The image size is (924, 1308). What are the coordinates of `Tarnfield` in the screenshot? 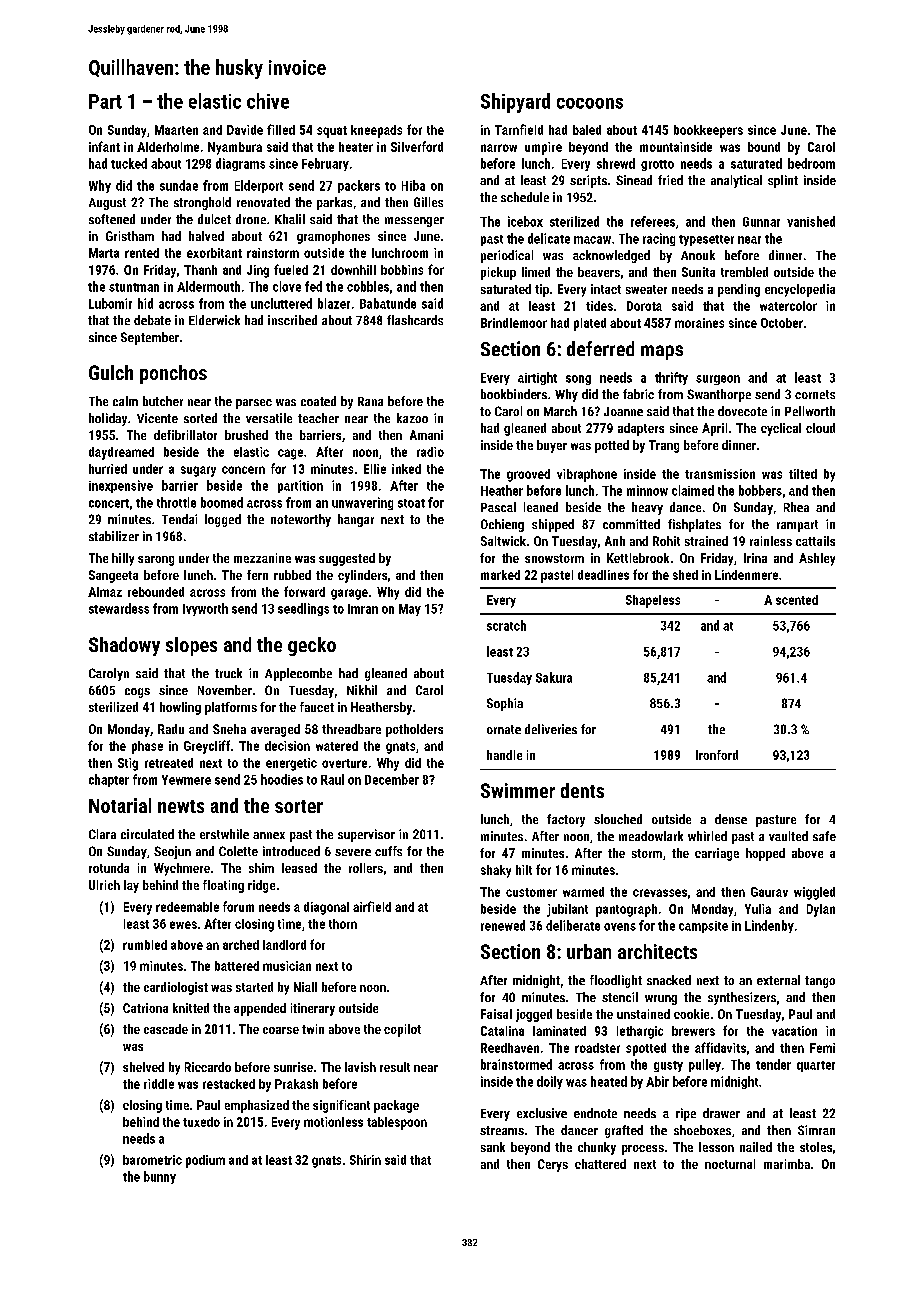 It's located at (519, 129).
